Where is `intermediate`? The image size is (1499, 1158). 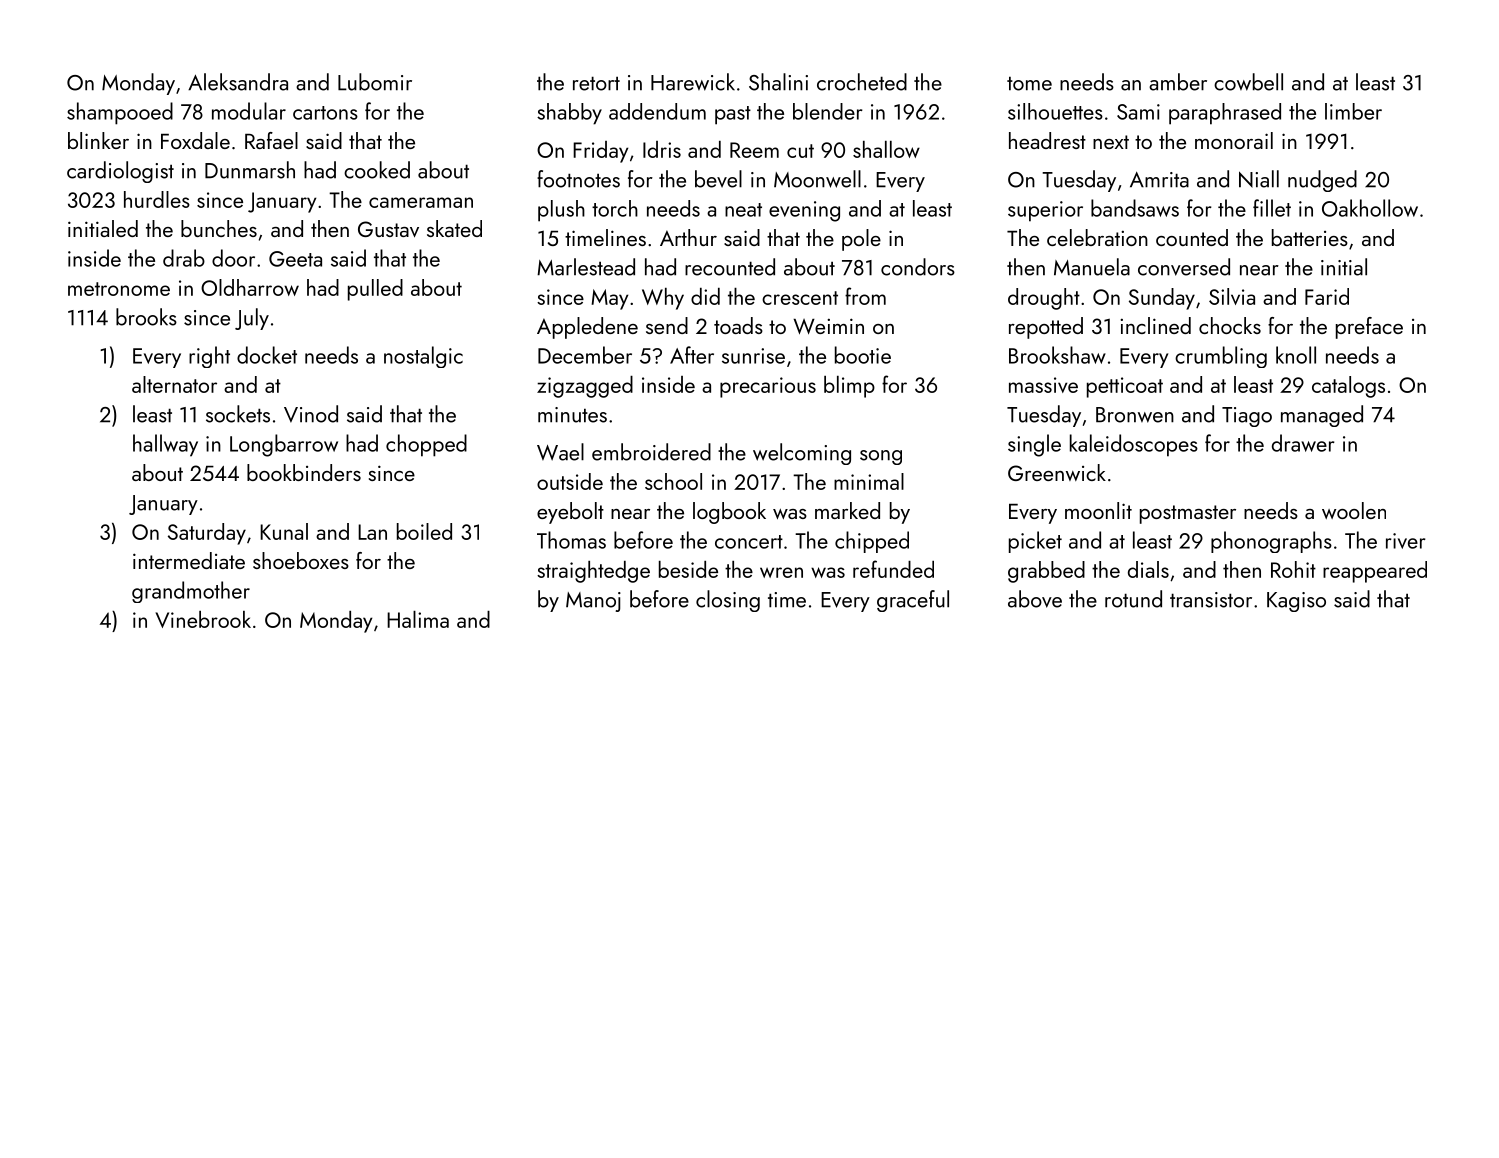 intermediate is located at coordinates (189, 560).
